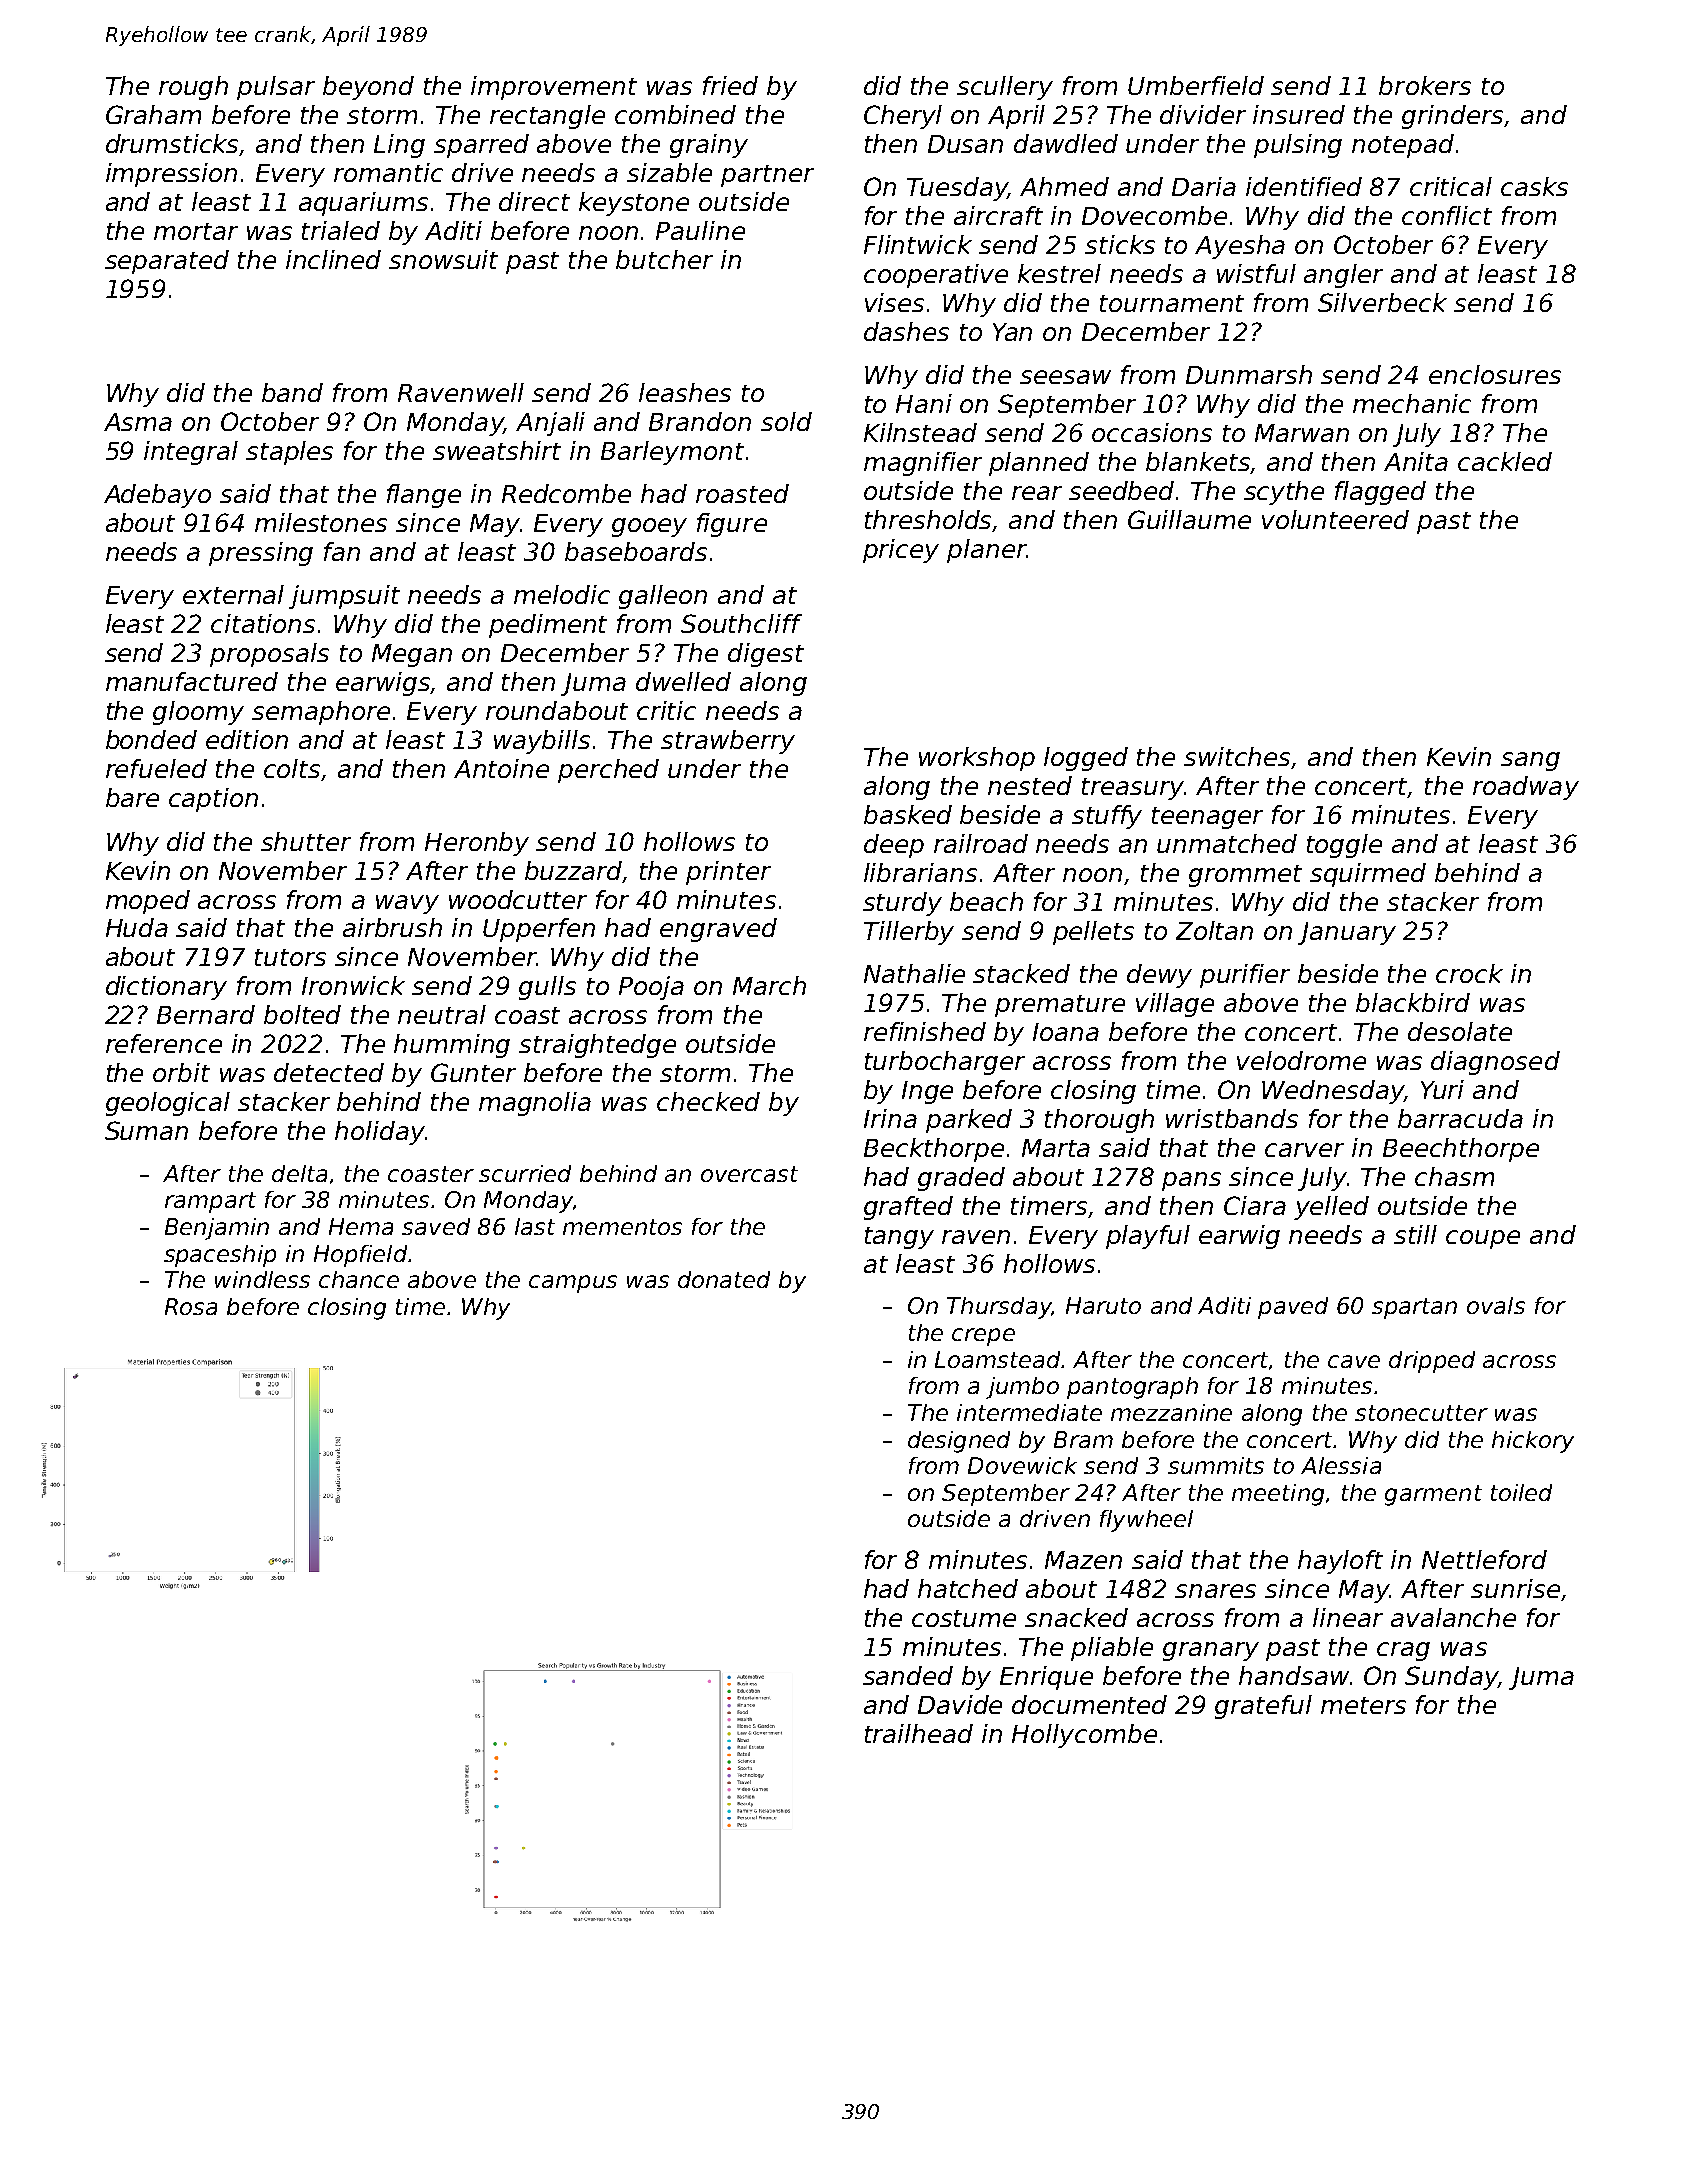 The height and width of the page is (2178, 1683). I want to click on Anjali, so click(550, 424).
